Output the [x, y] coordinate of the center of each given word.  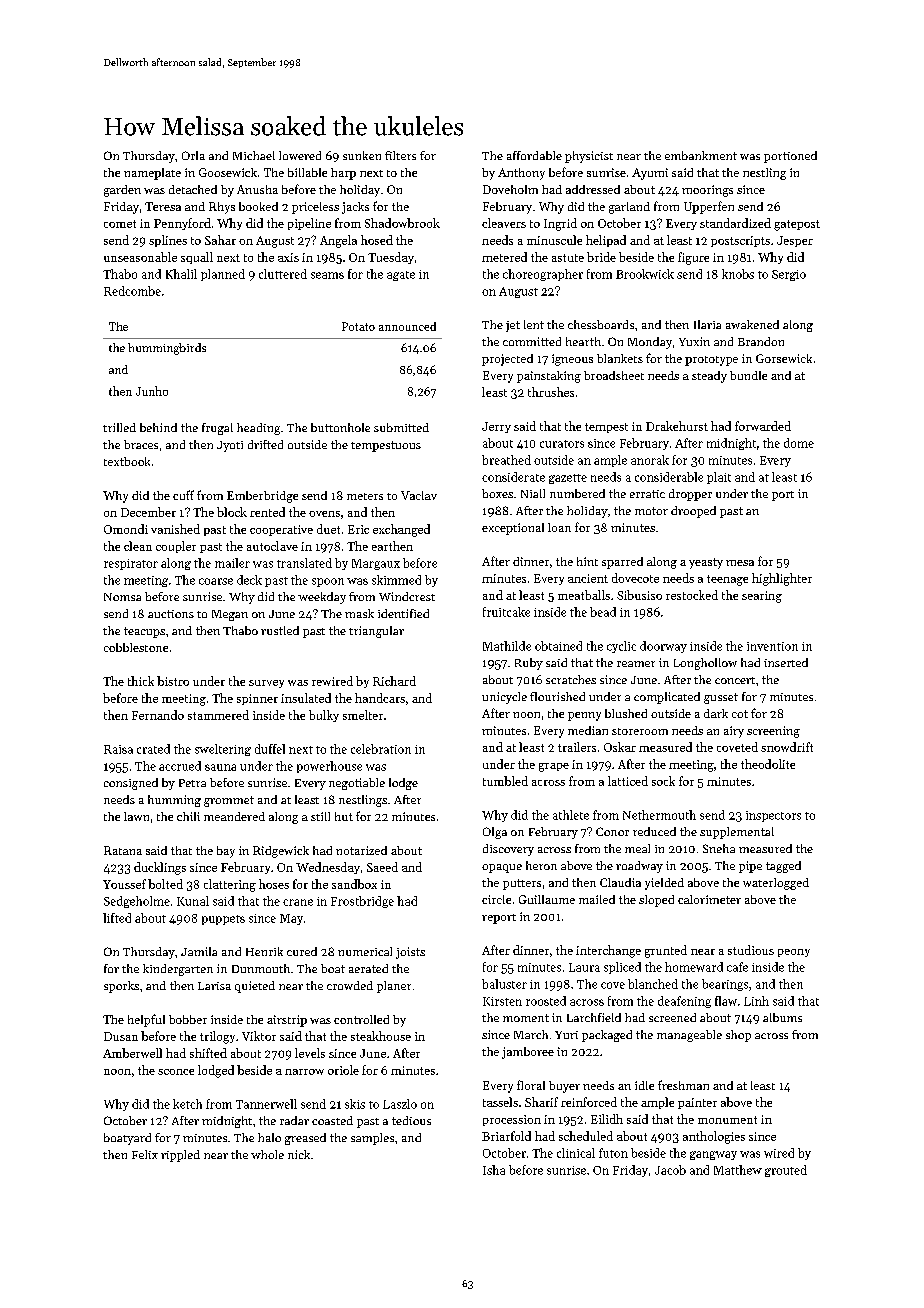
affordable [534, 155]
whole [267, 1154]
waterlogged [776, 884]
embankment [701, 155]
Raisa [118, 749]
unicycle [504, 698]
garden [122, 191]
